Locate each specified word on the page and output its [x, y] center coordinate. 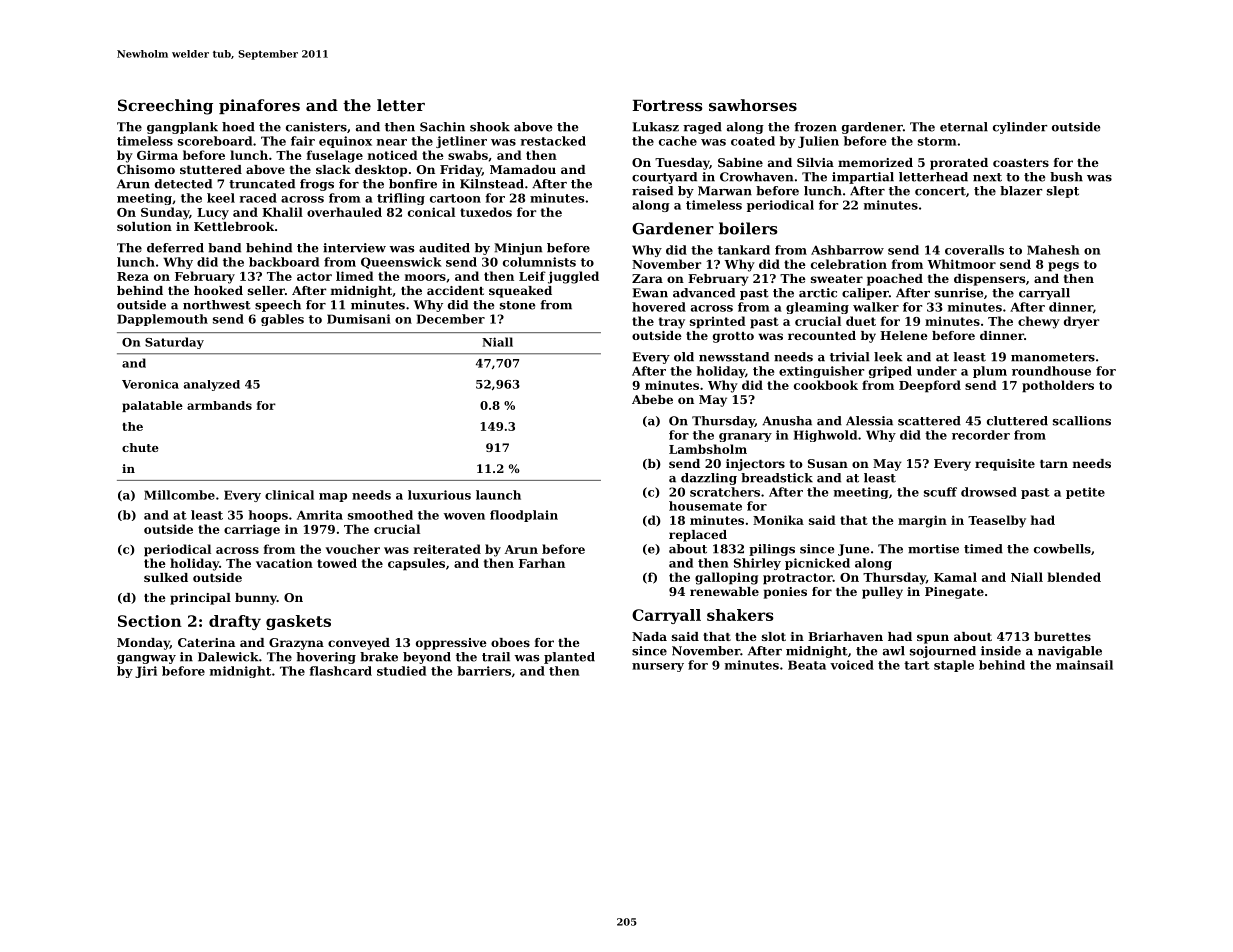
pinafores [259, 106]
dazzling [709, 479]
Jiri [146, 672]
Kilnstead [492, 184]
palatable [152, 406]
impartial [863, 178]
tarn [1054, 464]
